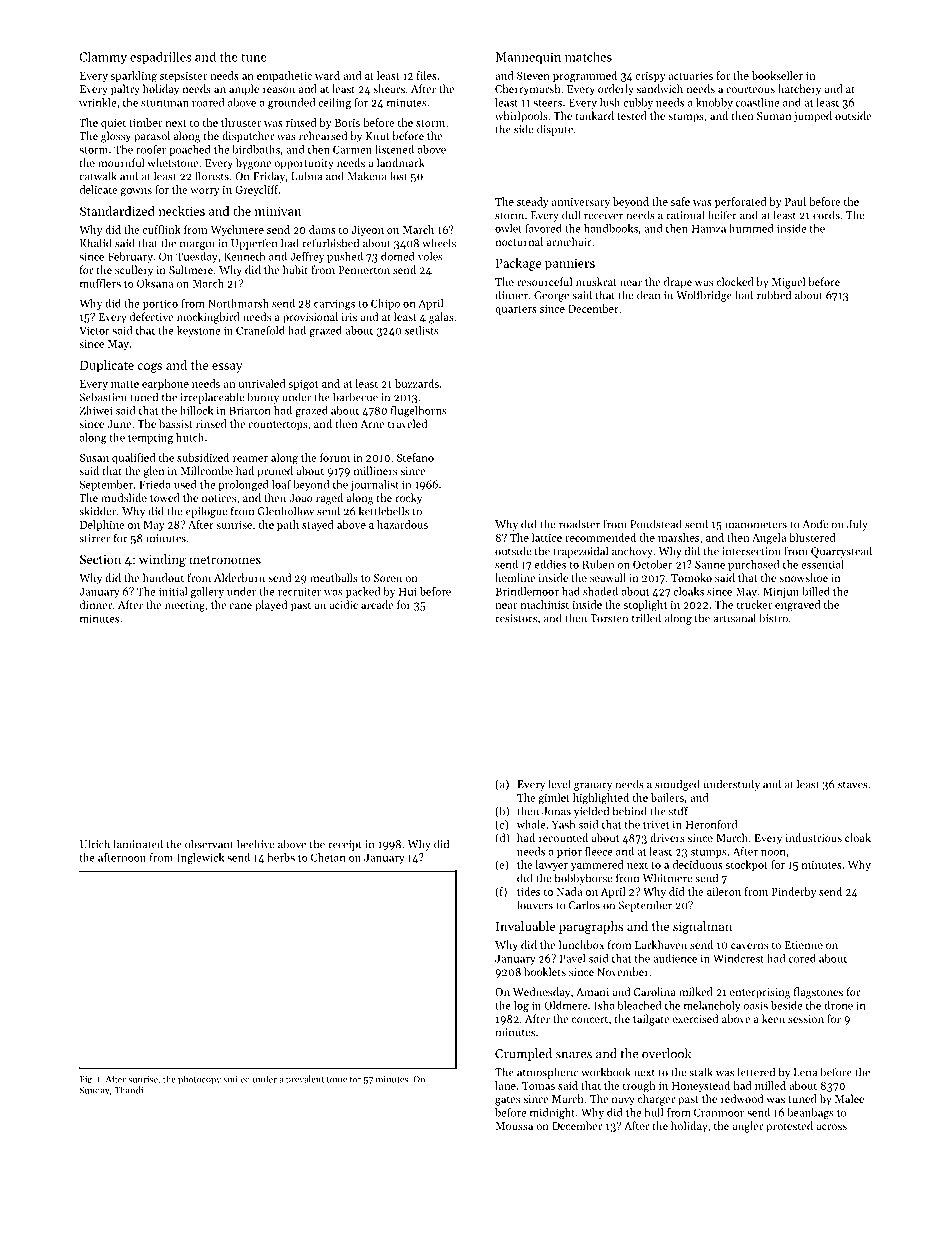 The image size is (952, 1233). I want to click on essay, so click(227, 368).
